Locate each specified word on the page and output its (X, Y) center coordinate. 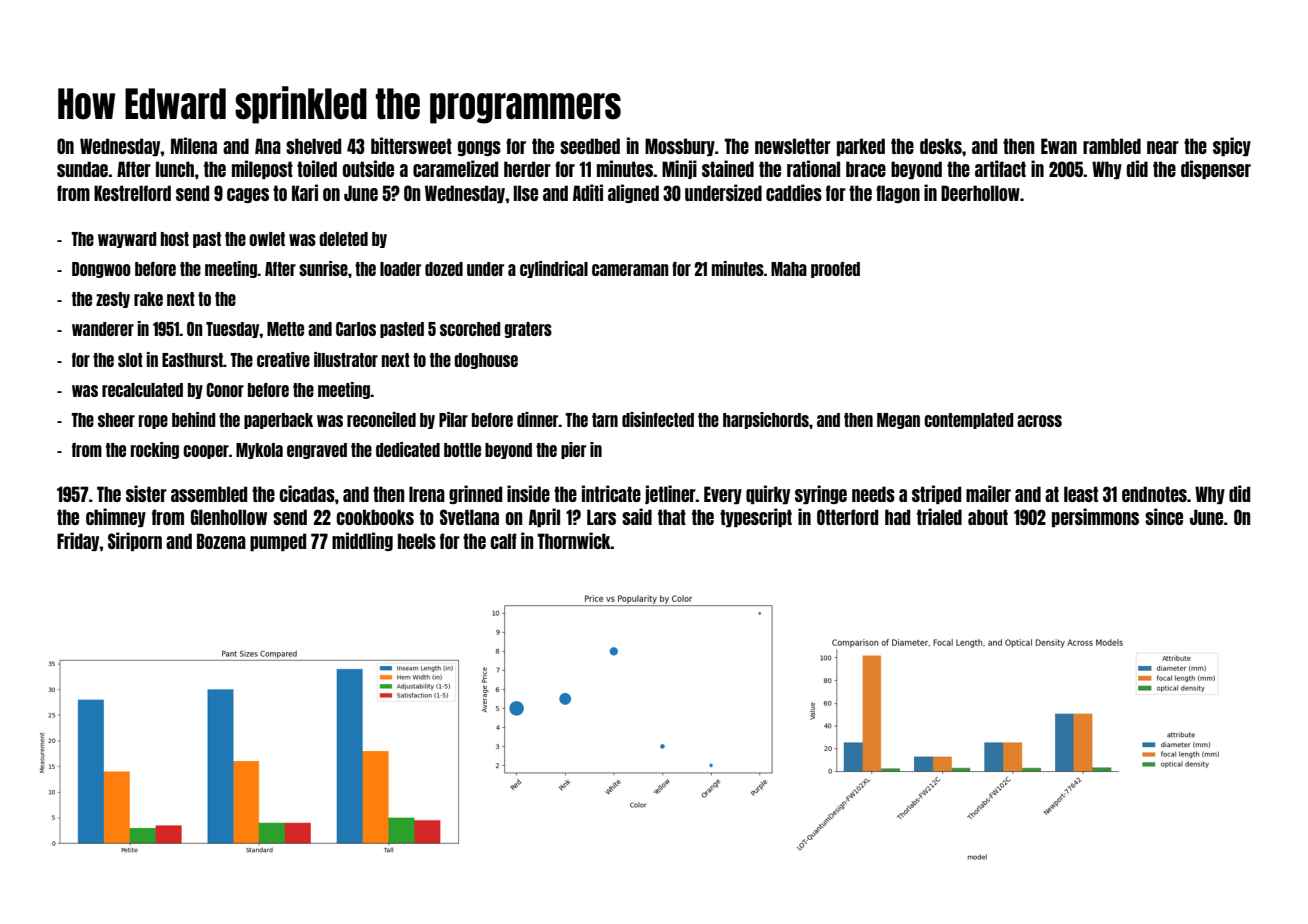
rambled (1112, 146)
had (897, 517)
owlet (267, 239)
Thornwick (574, 540)
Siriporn (135, 541)
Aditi (588, 192)
